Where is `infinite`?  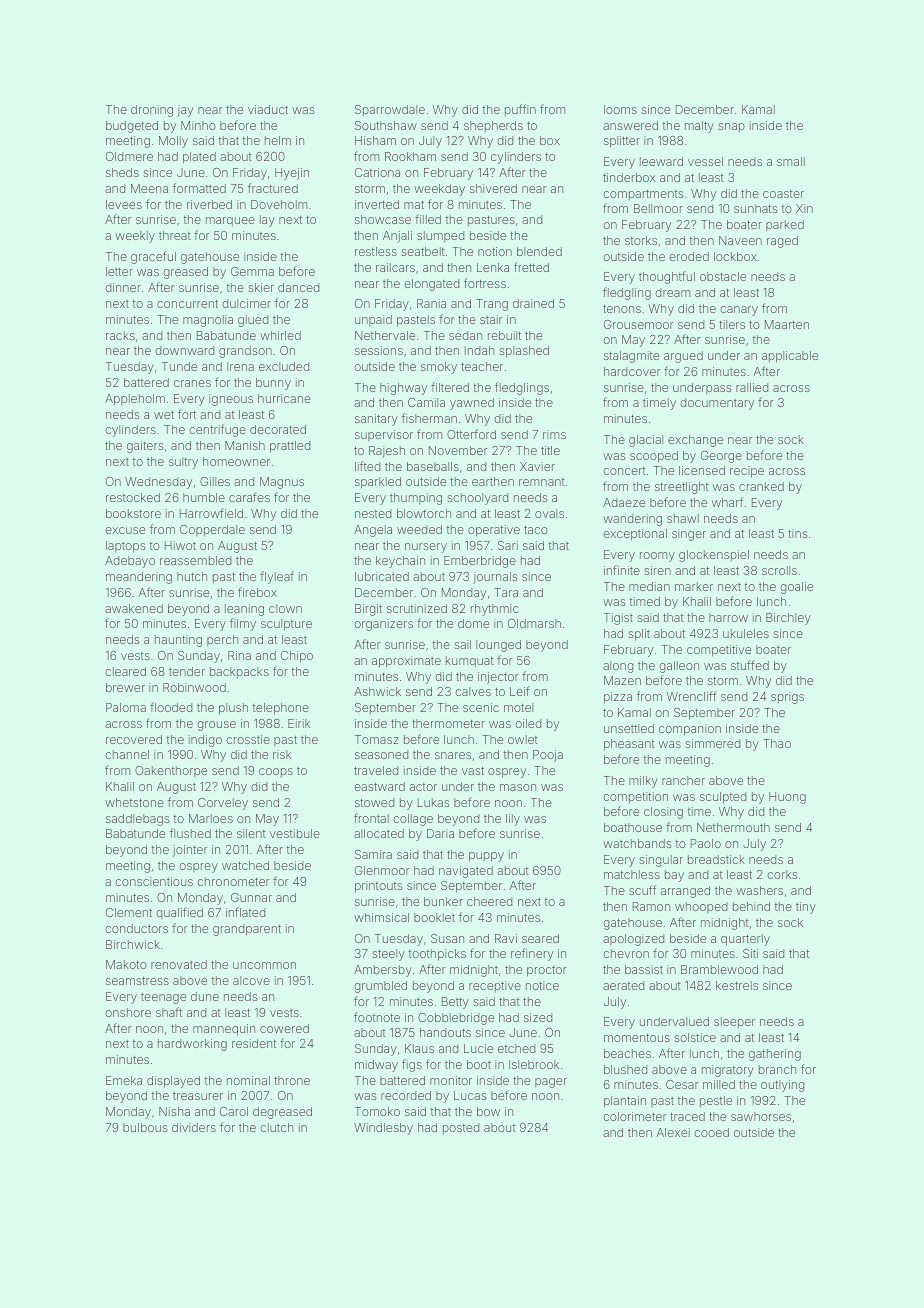
infinite is located at coordinates (622, 570).
